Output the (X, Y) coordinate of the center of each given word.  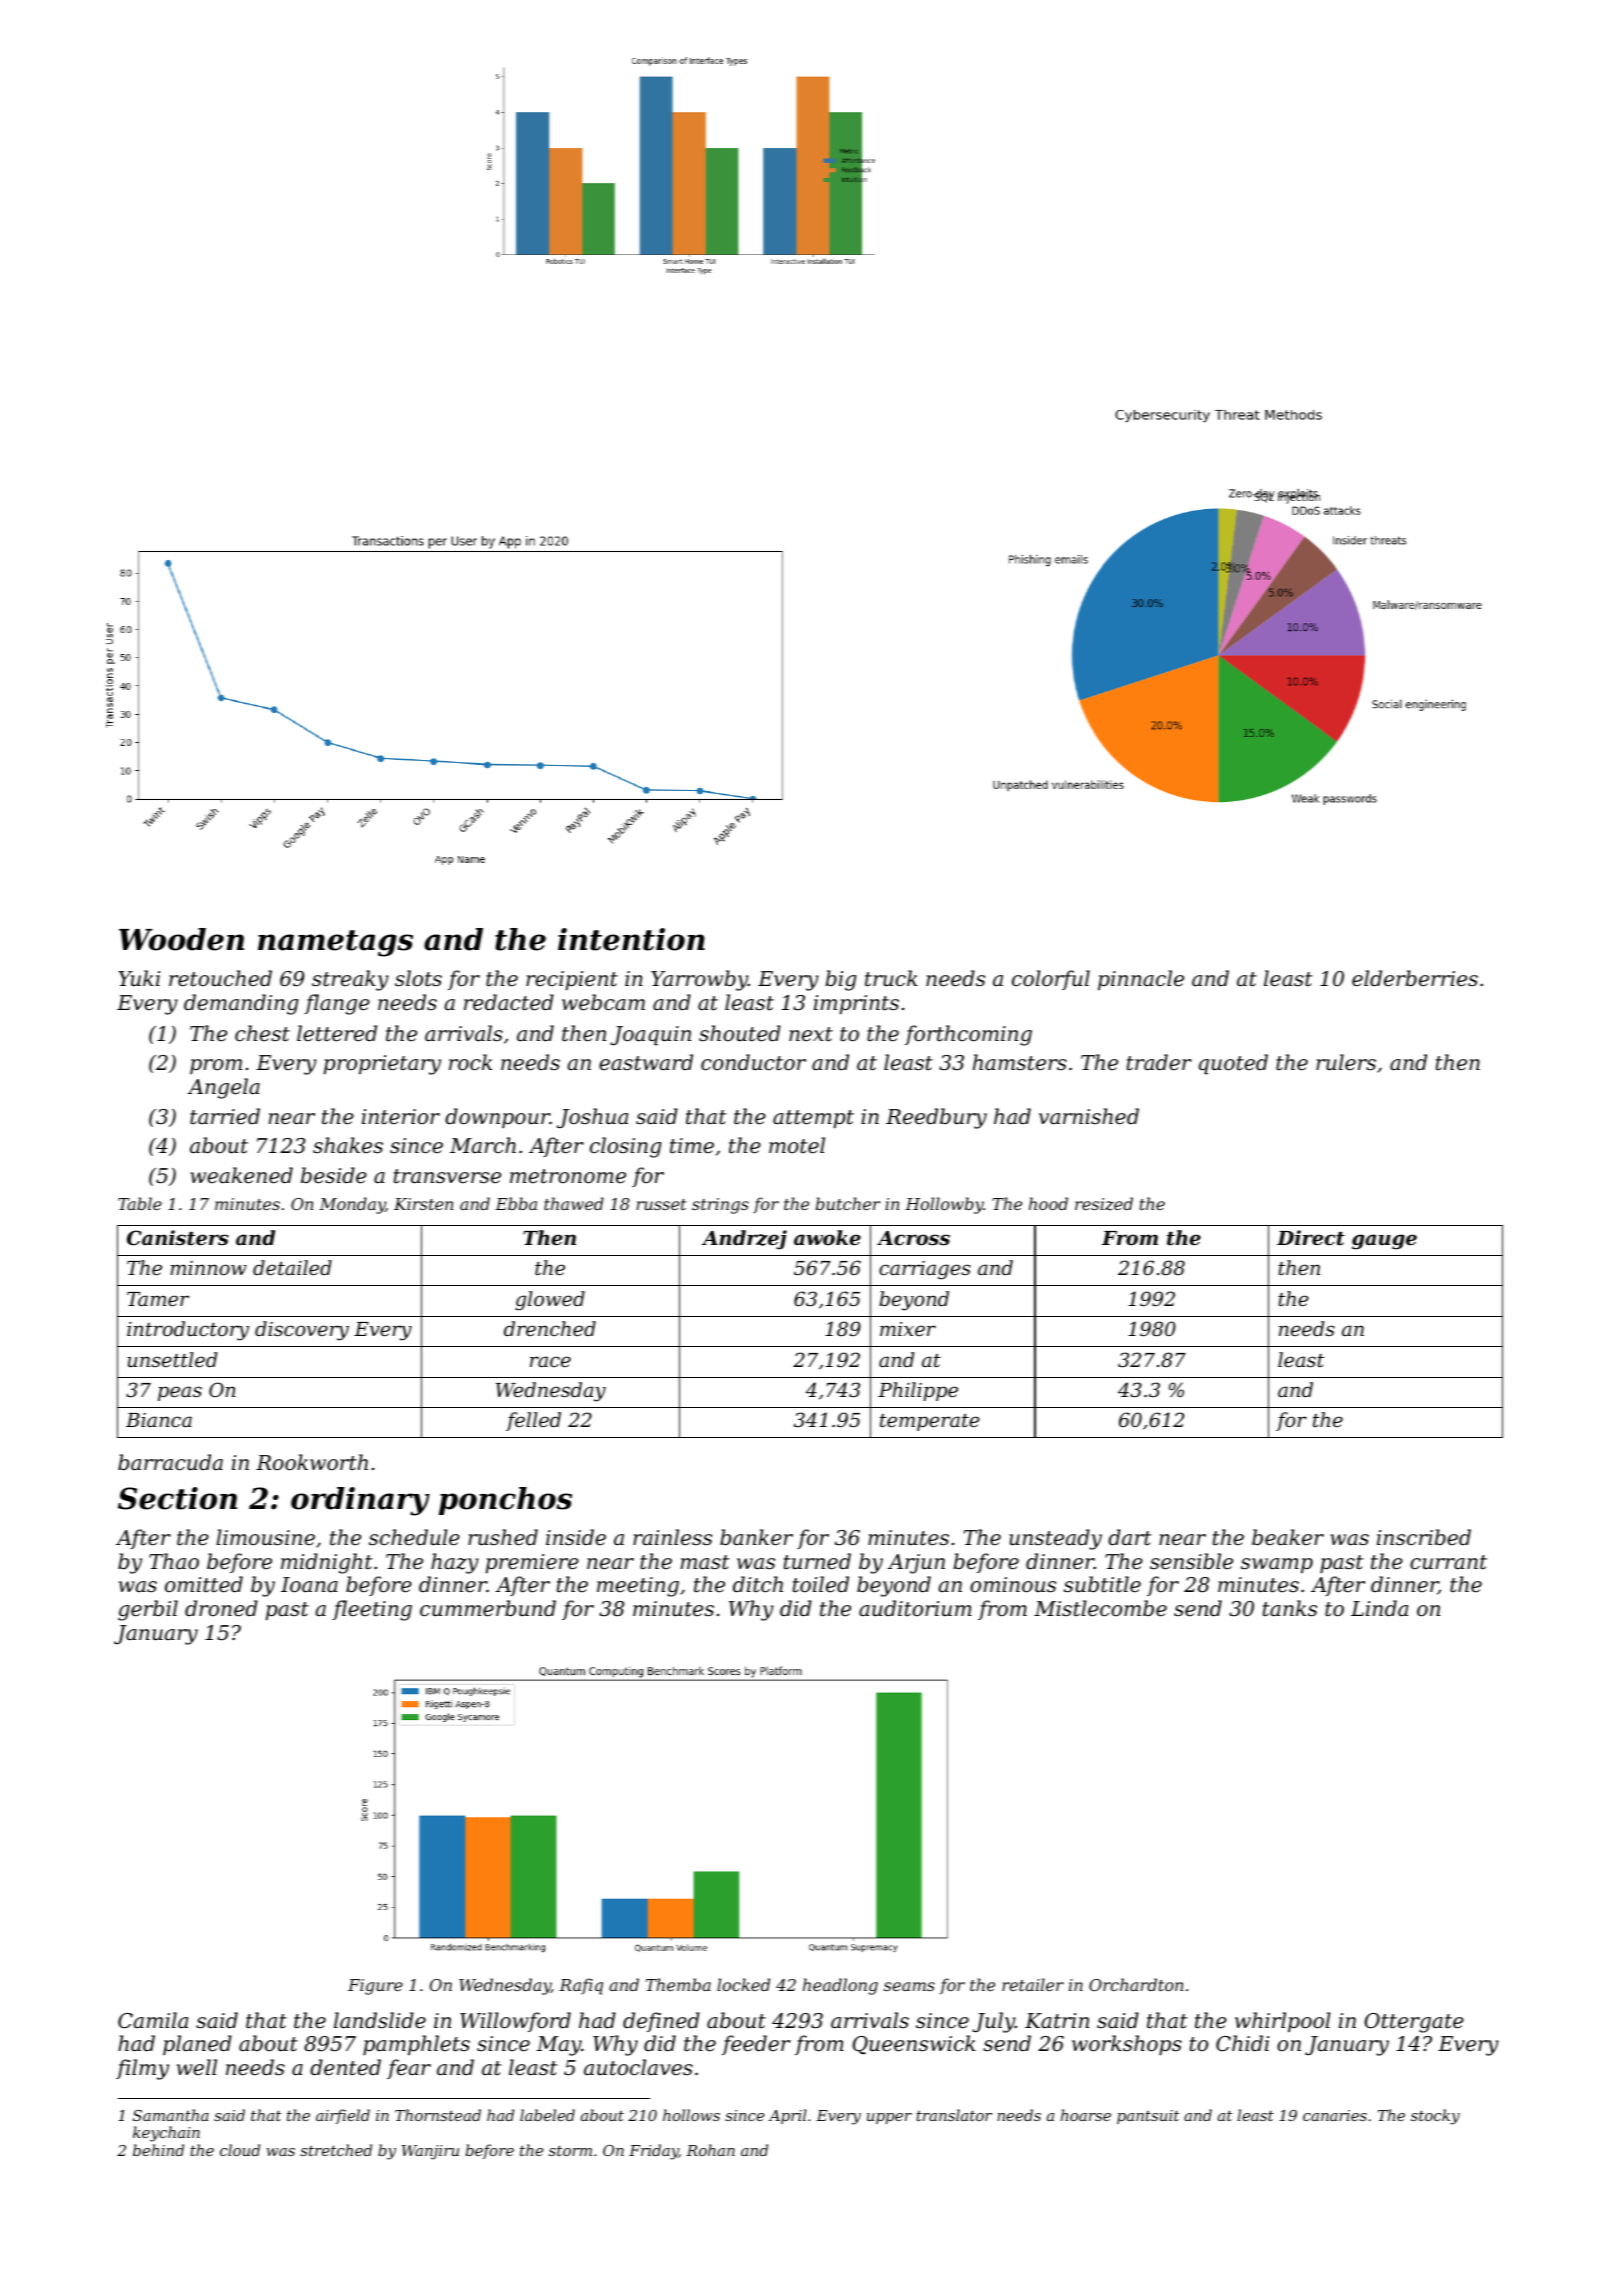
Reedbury (936, 1118)
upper (889, 2118)
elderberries (1415, 978)
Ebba (516, 1203)
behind (158, 2150)
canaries (1335, 2115)
